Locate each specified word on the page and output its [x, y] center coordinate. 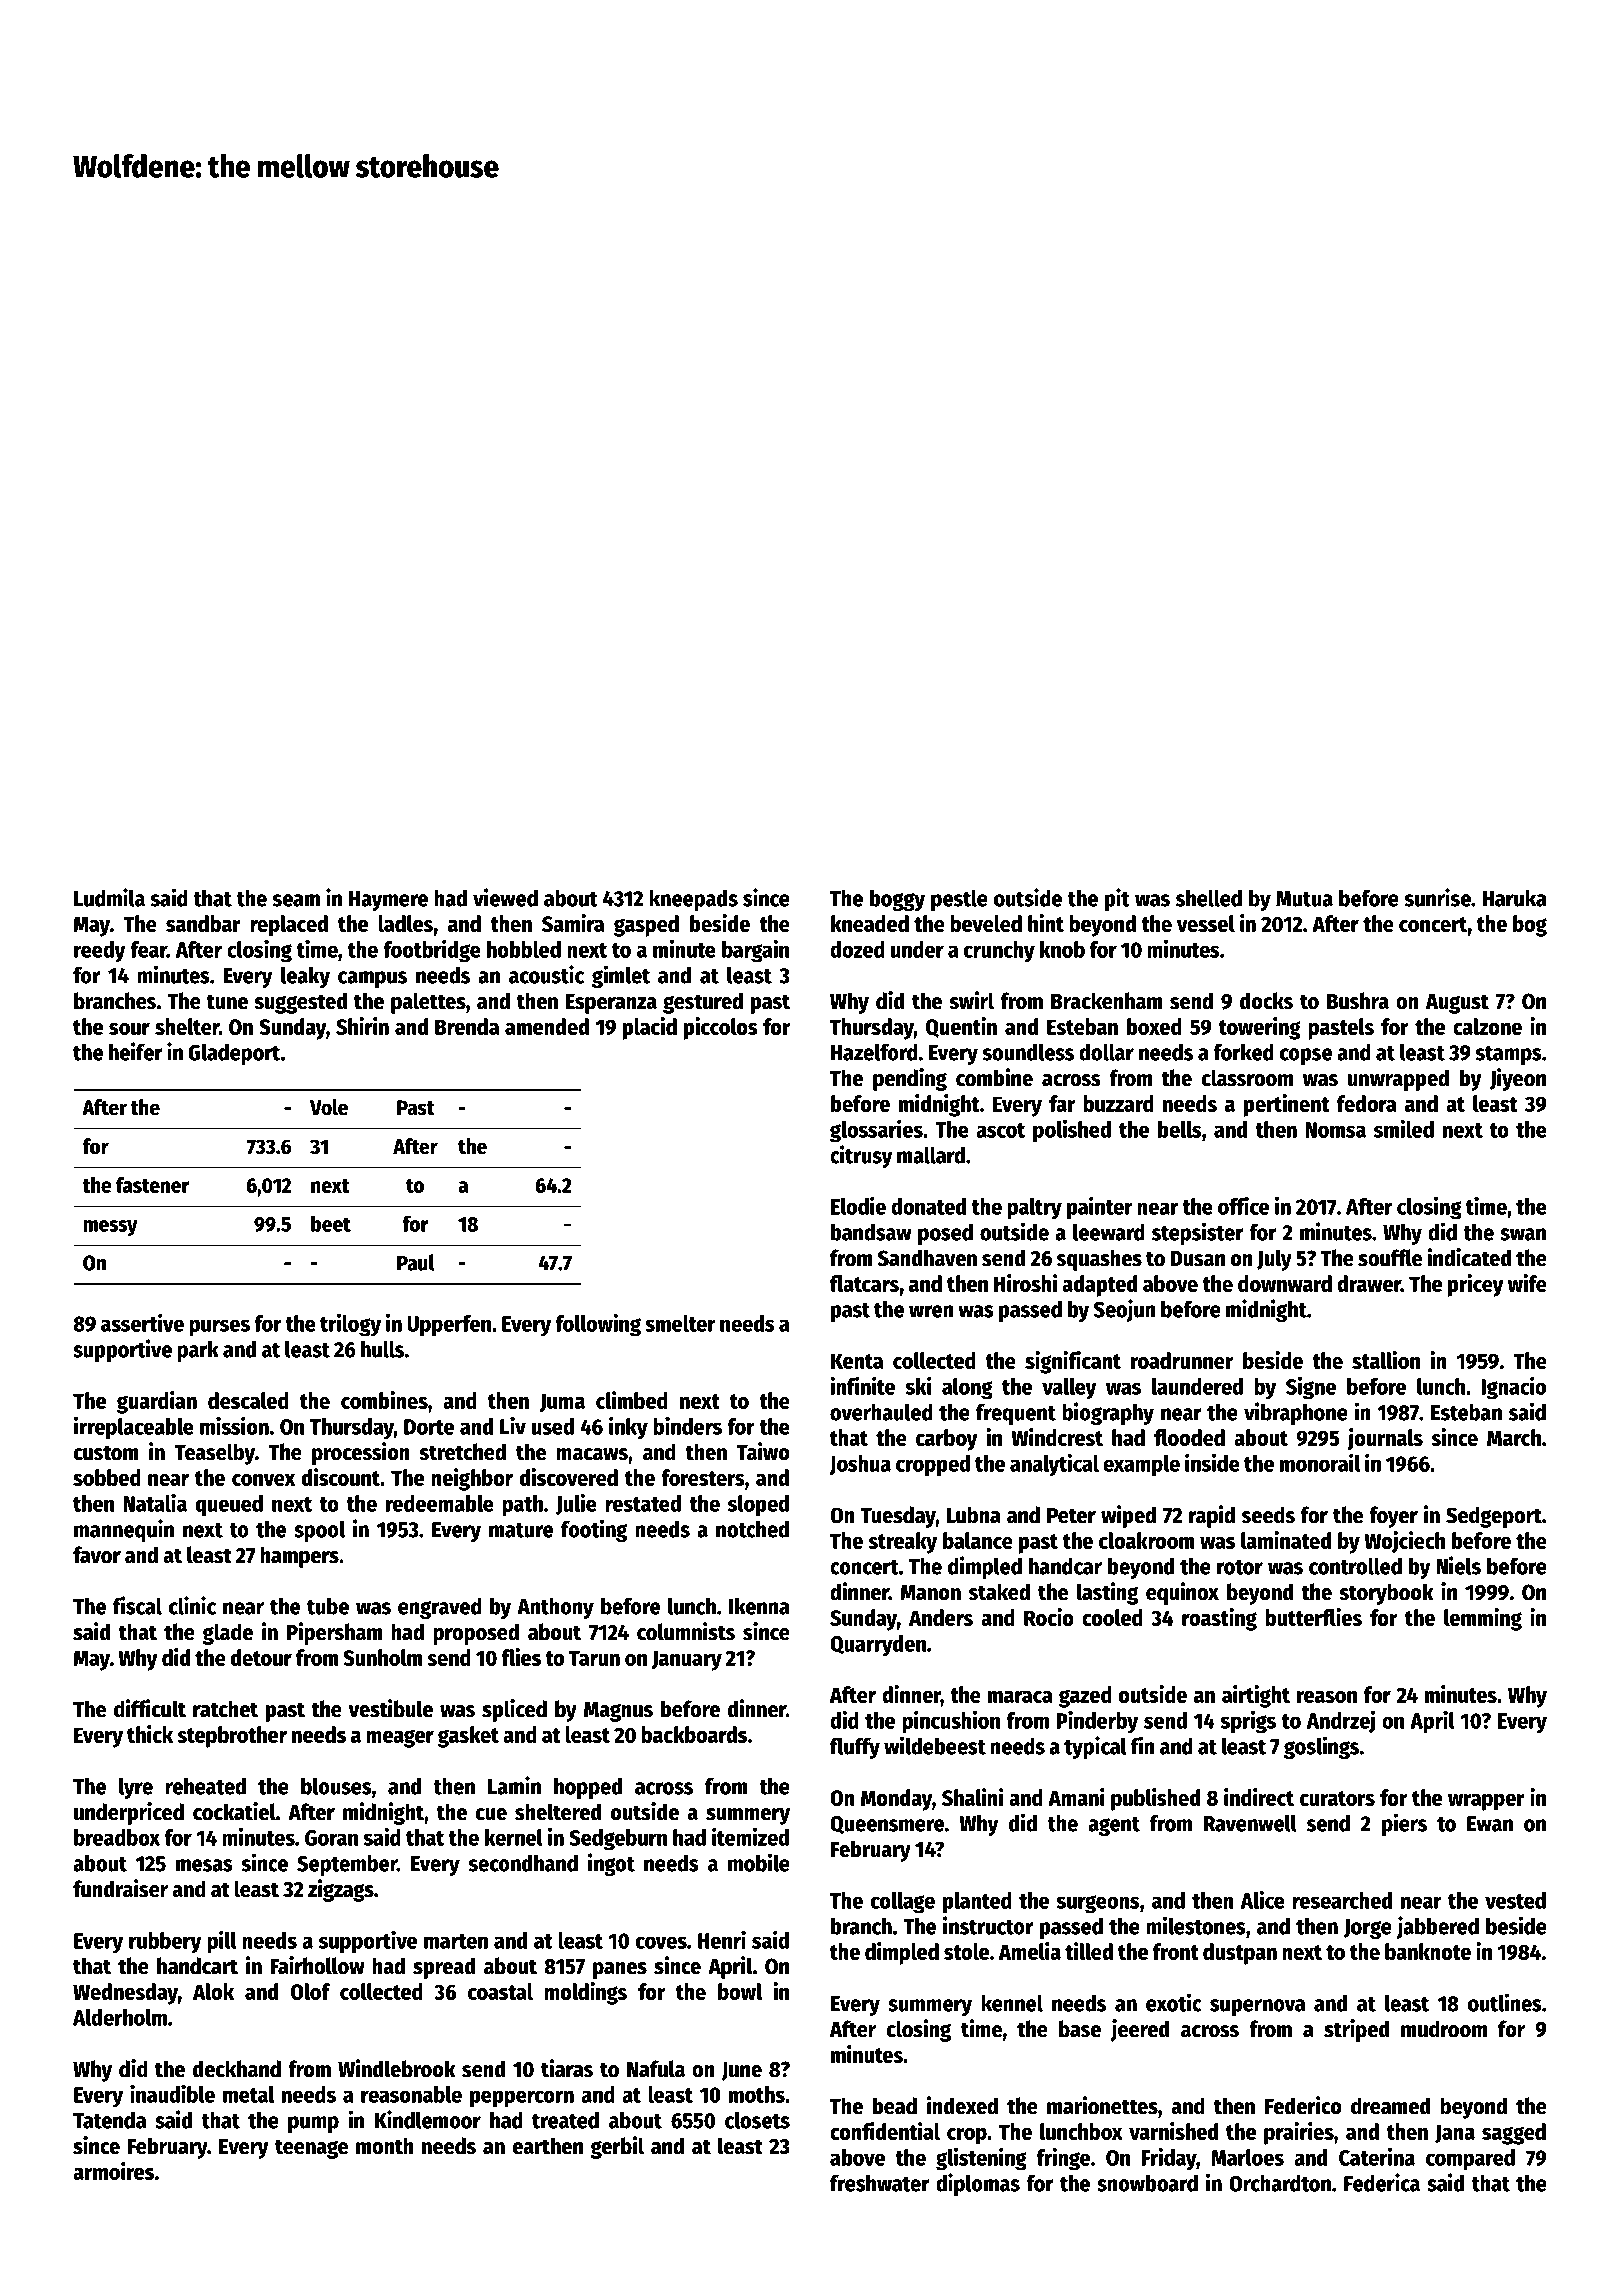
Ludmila [109, 897]
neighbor [472, 1479]
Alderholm [120, 2017]
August [1457, 1004]
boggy [897, 900]
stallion [1386, 1360]
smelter [680, 1323]
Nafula [656, 2069]
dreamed [1390, 2106]
